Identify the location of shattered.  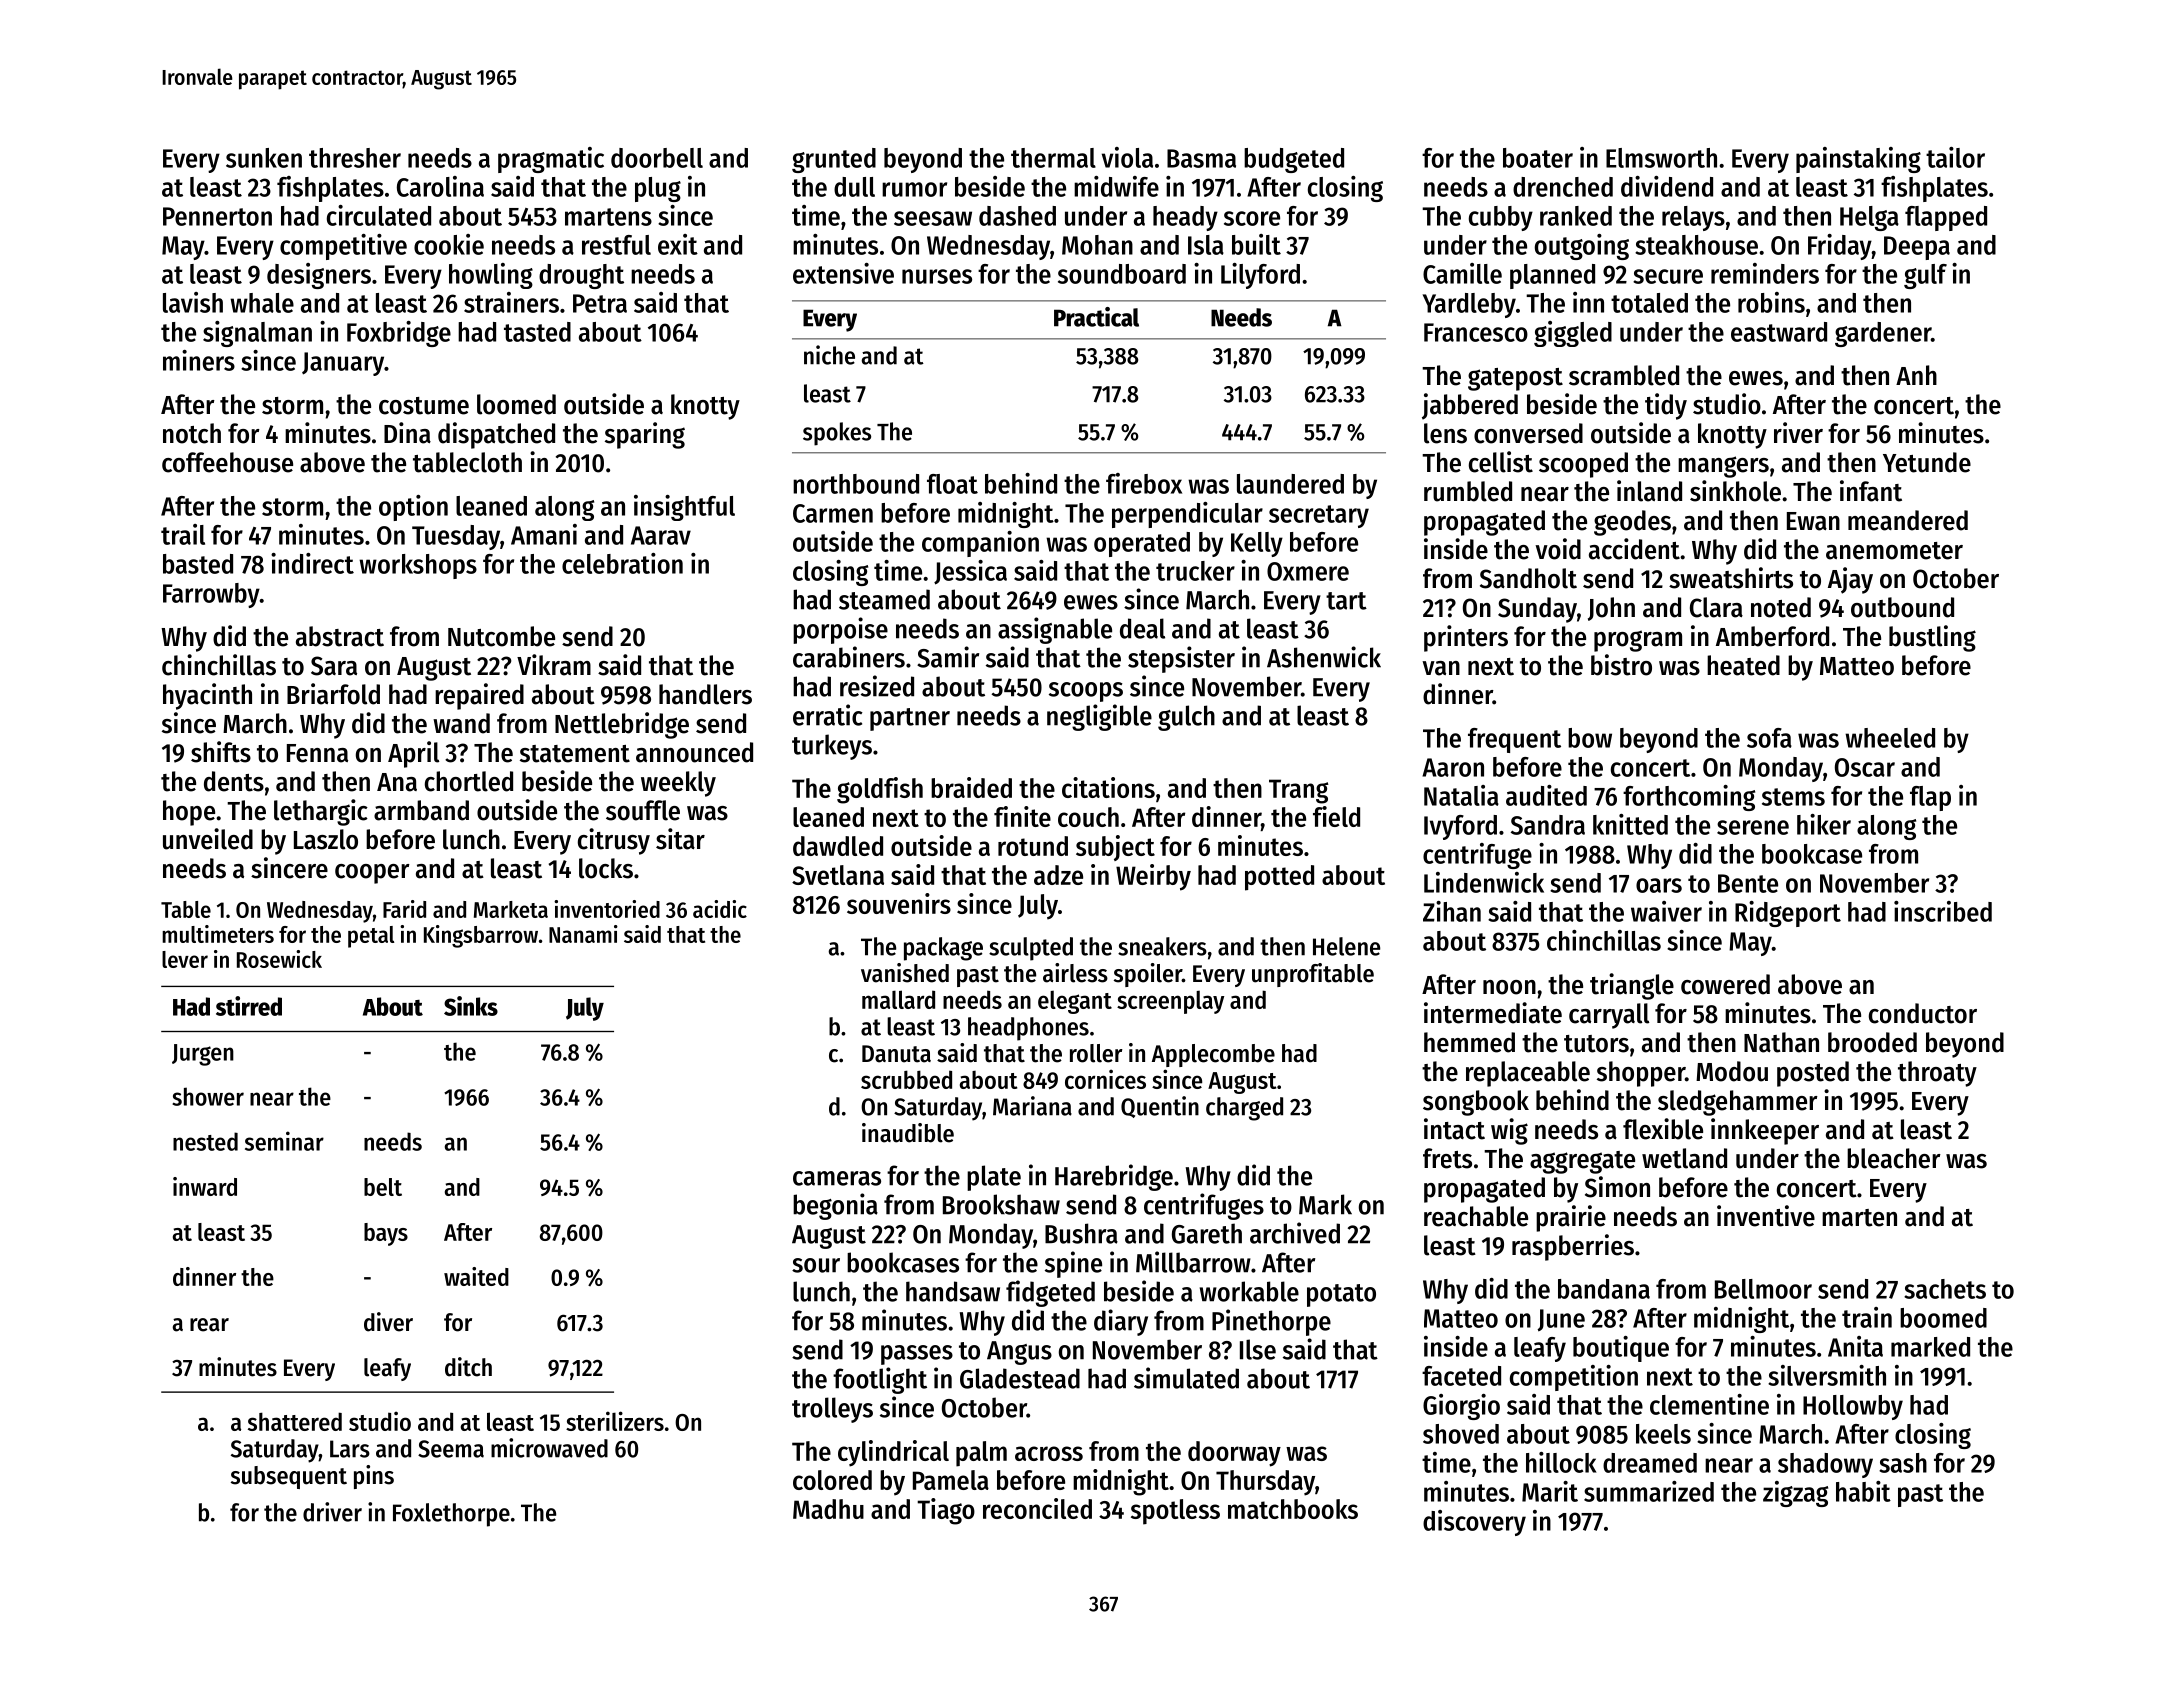
(295, 1421).
